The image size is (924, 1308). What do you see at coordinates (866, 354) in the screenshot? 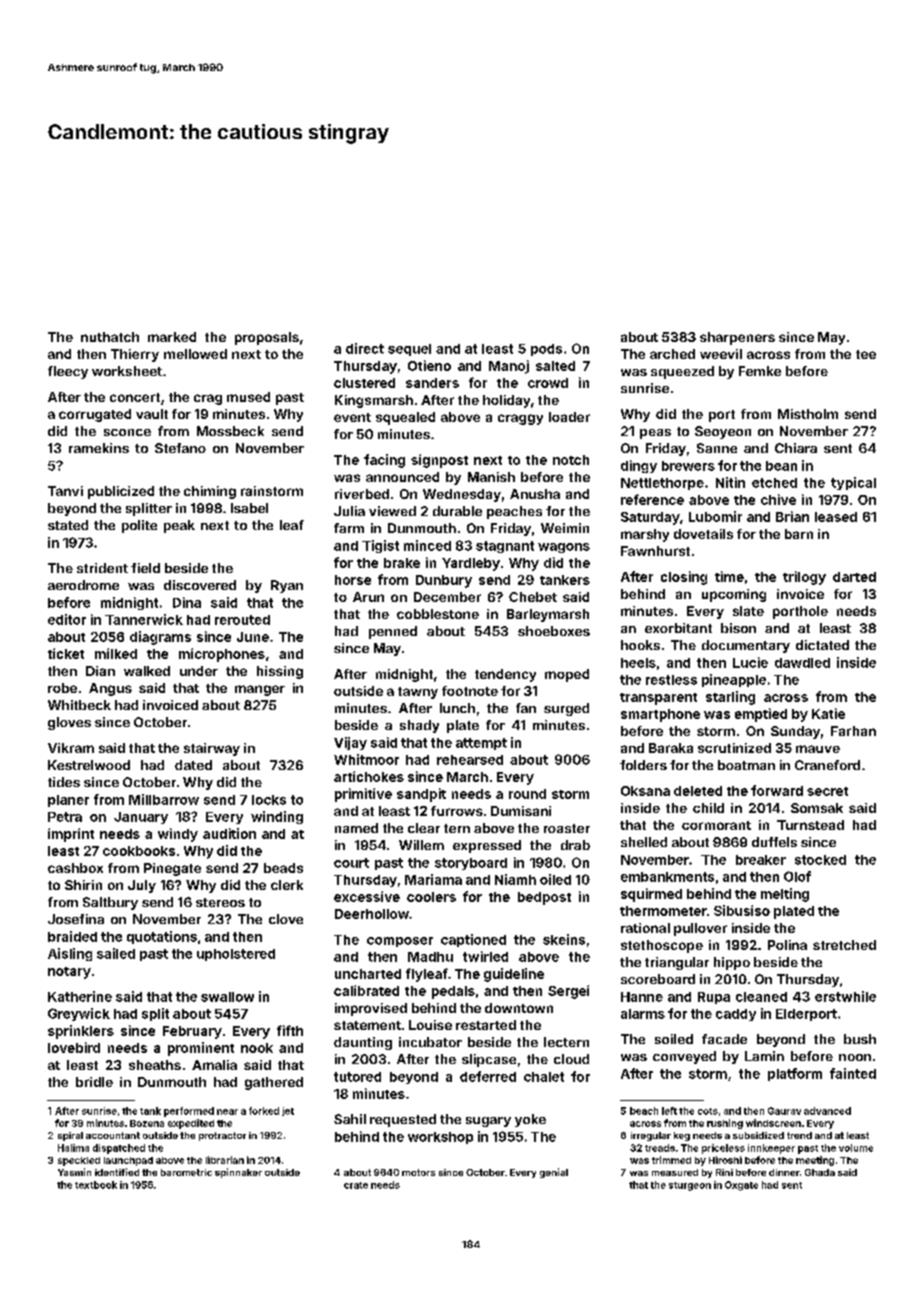
I see `tee` at bounding box center [866, 354].
